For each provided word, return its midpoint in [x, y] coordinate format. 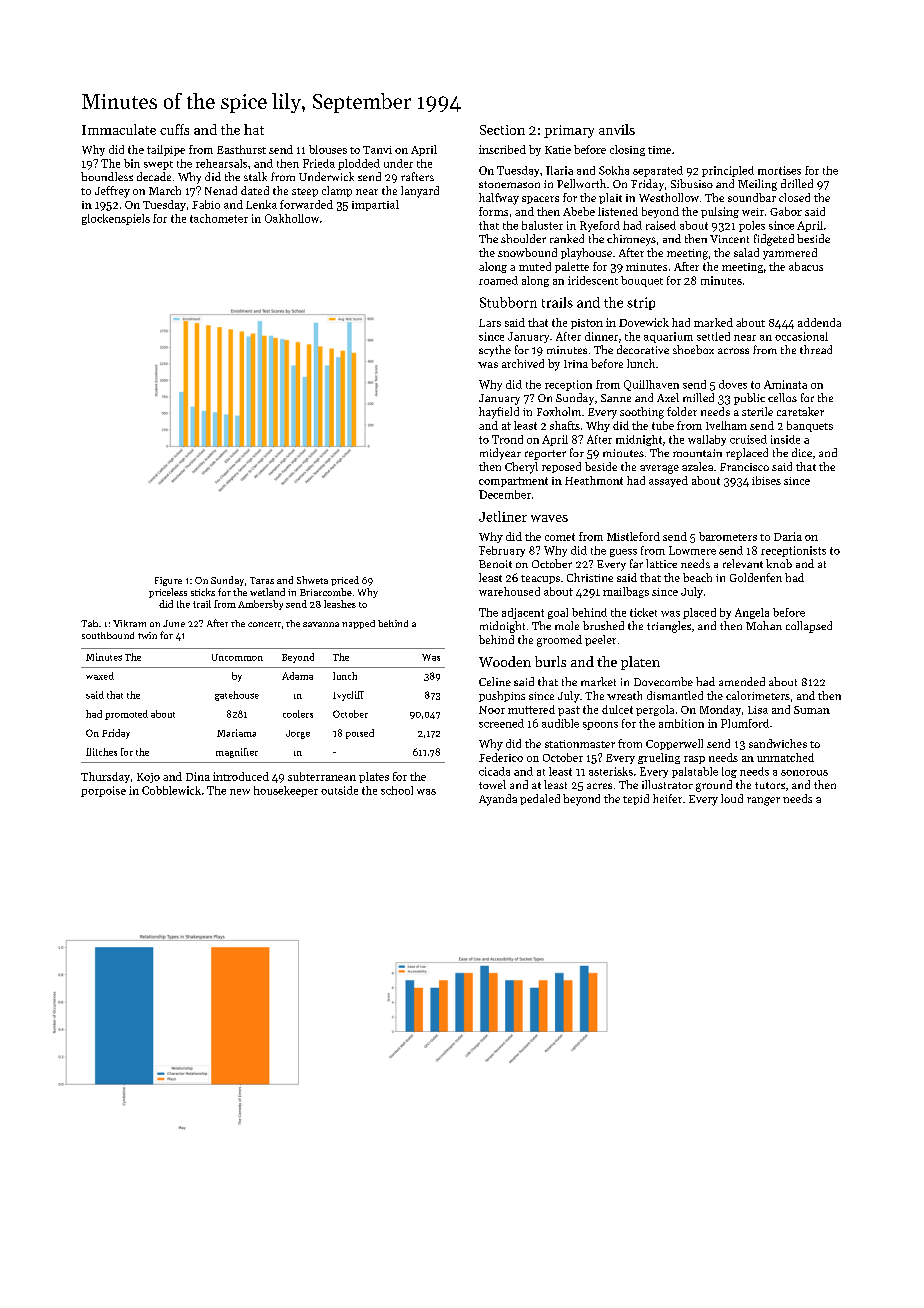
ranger [763, 801]
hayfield [499, 413]
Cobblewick [171, 790]
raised [661, 225]
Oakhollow [292, 218]
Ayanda [498, 800]
